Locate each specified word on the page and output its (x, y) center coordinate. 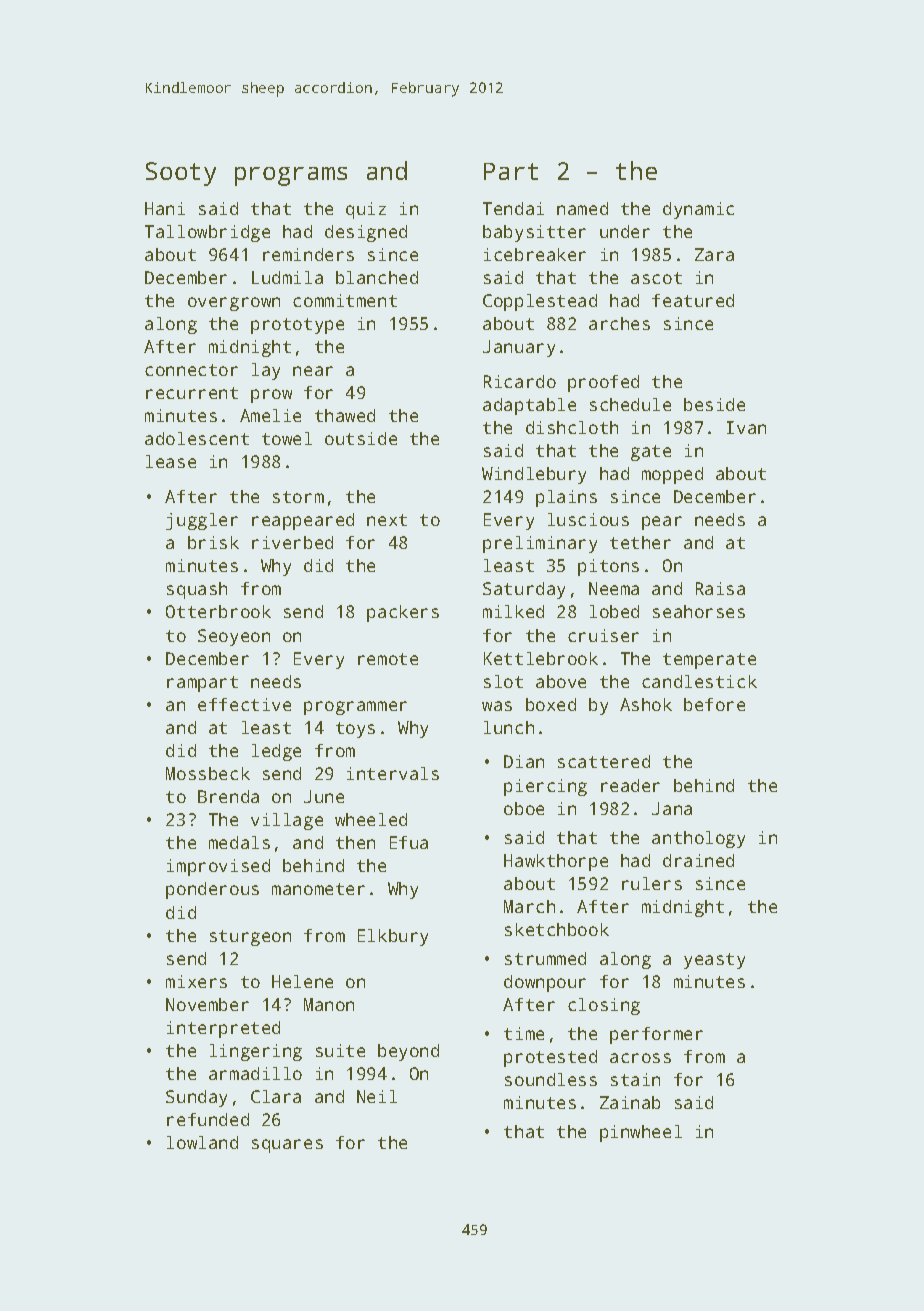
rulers (652, 883)
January (519, 348)
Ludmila (287, 277)
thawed (345, 415)
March (529, 906)
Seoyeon (234, 637)
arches (619, 323)
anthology (698, 839)
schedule (630, 404)
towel (287, 438)
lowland (202, 1142)
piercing (545, 787)
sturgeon (250, 938)
